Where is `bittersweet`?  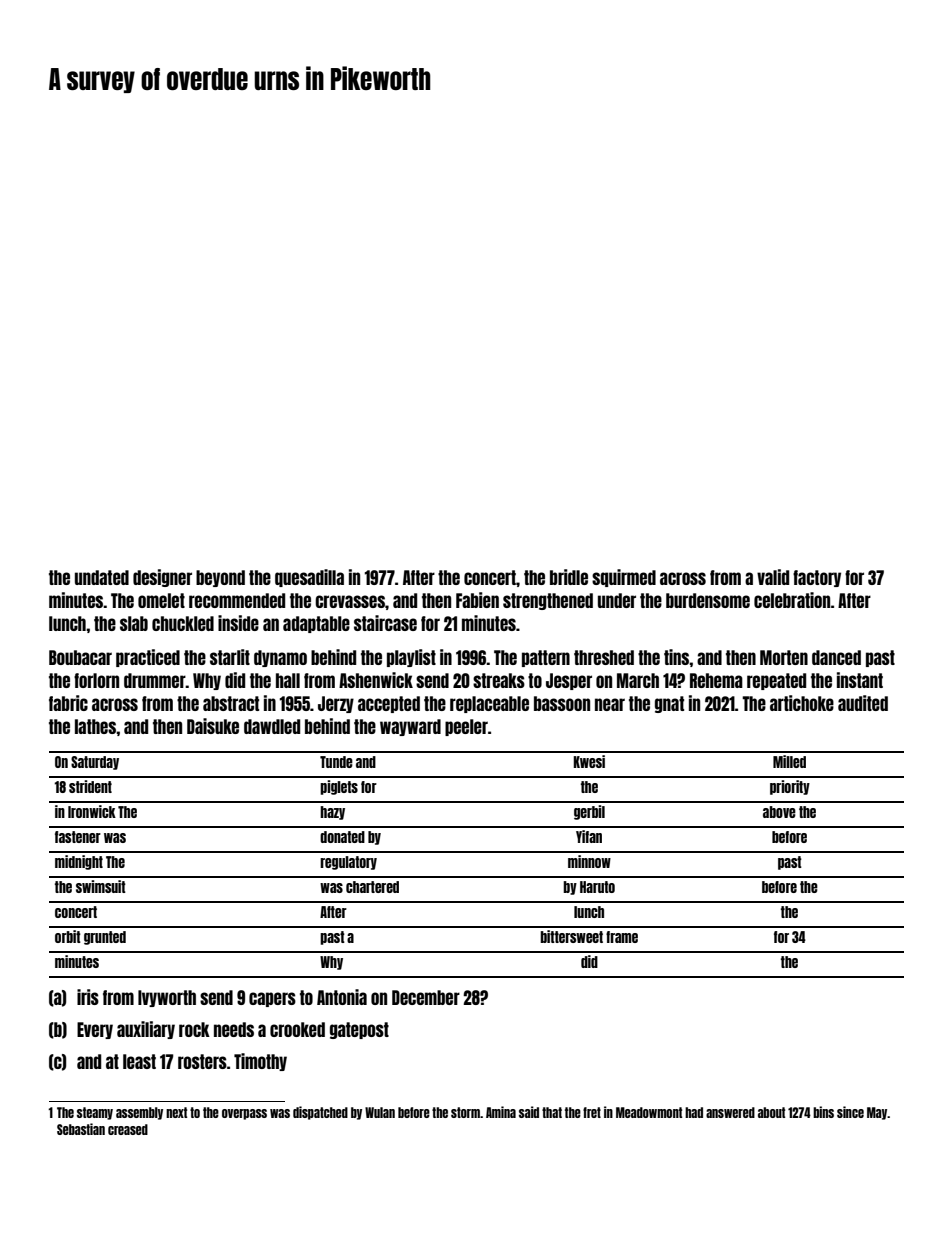
bittersweet is located at coordinates (571, 936).
